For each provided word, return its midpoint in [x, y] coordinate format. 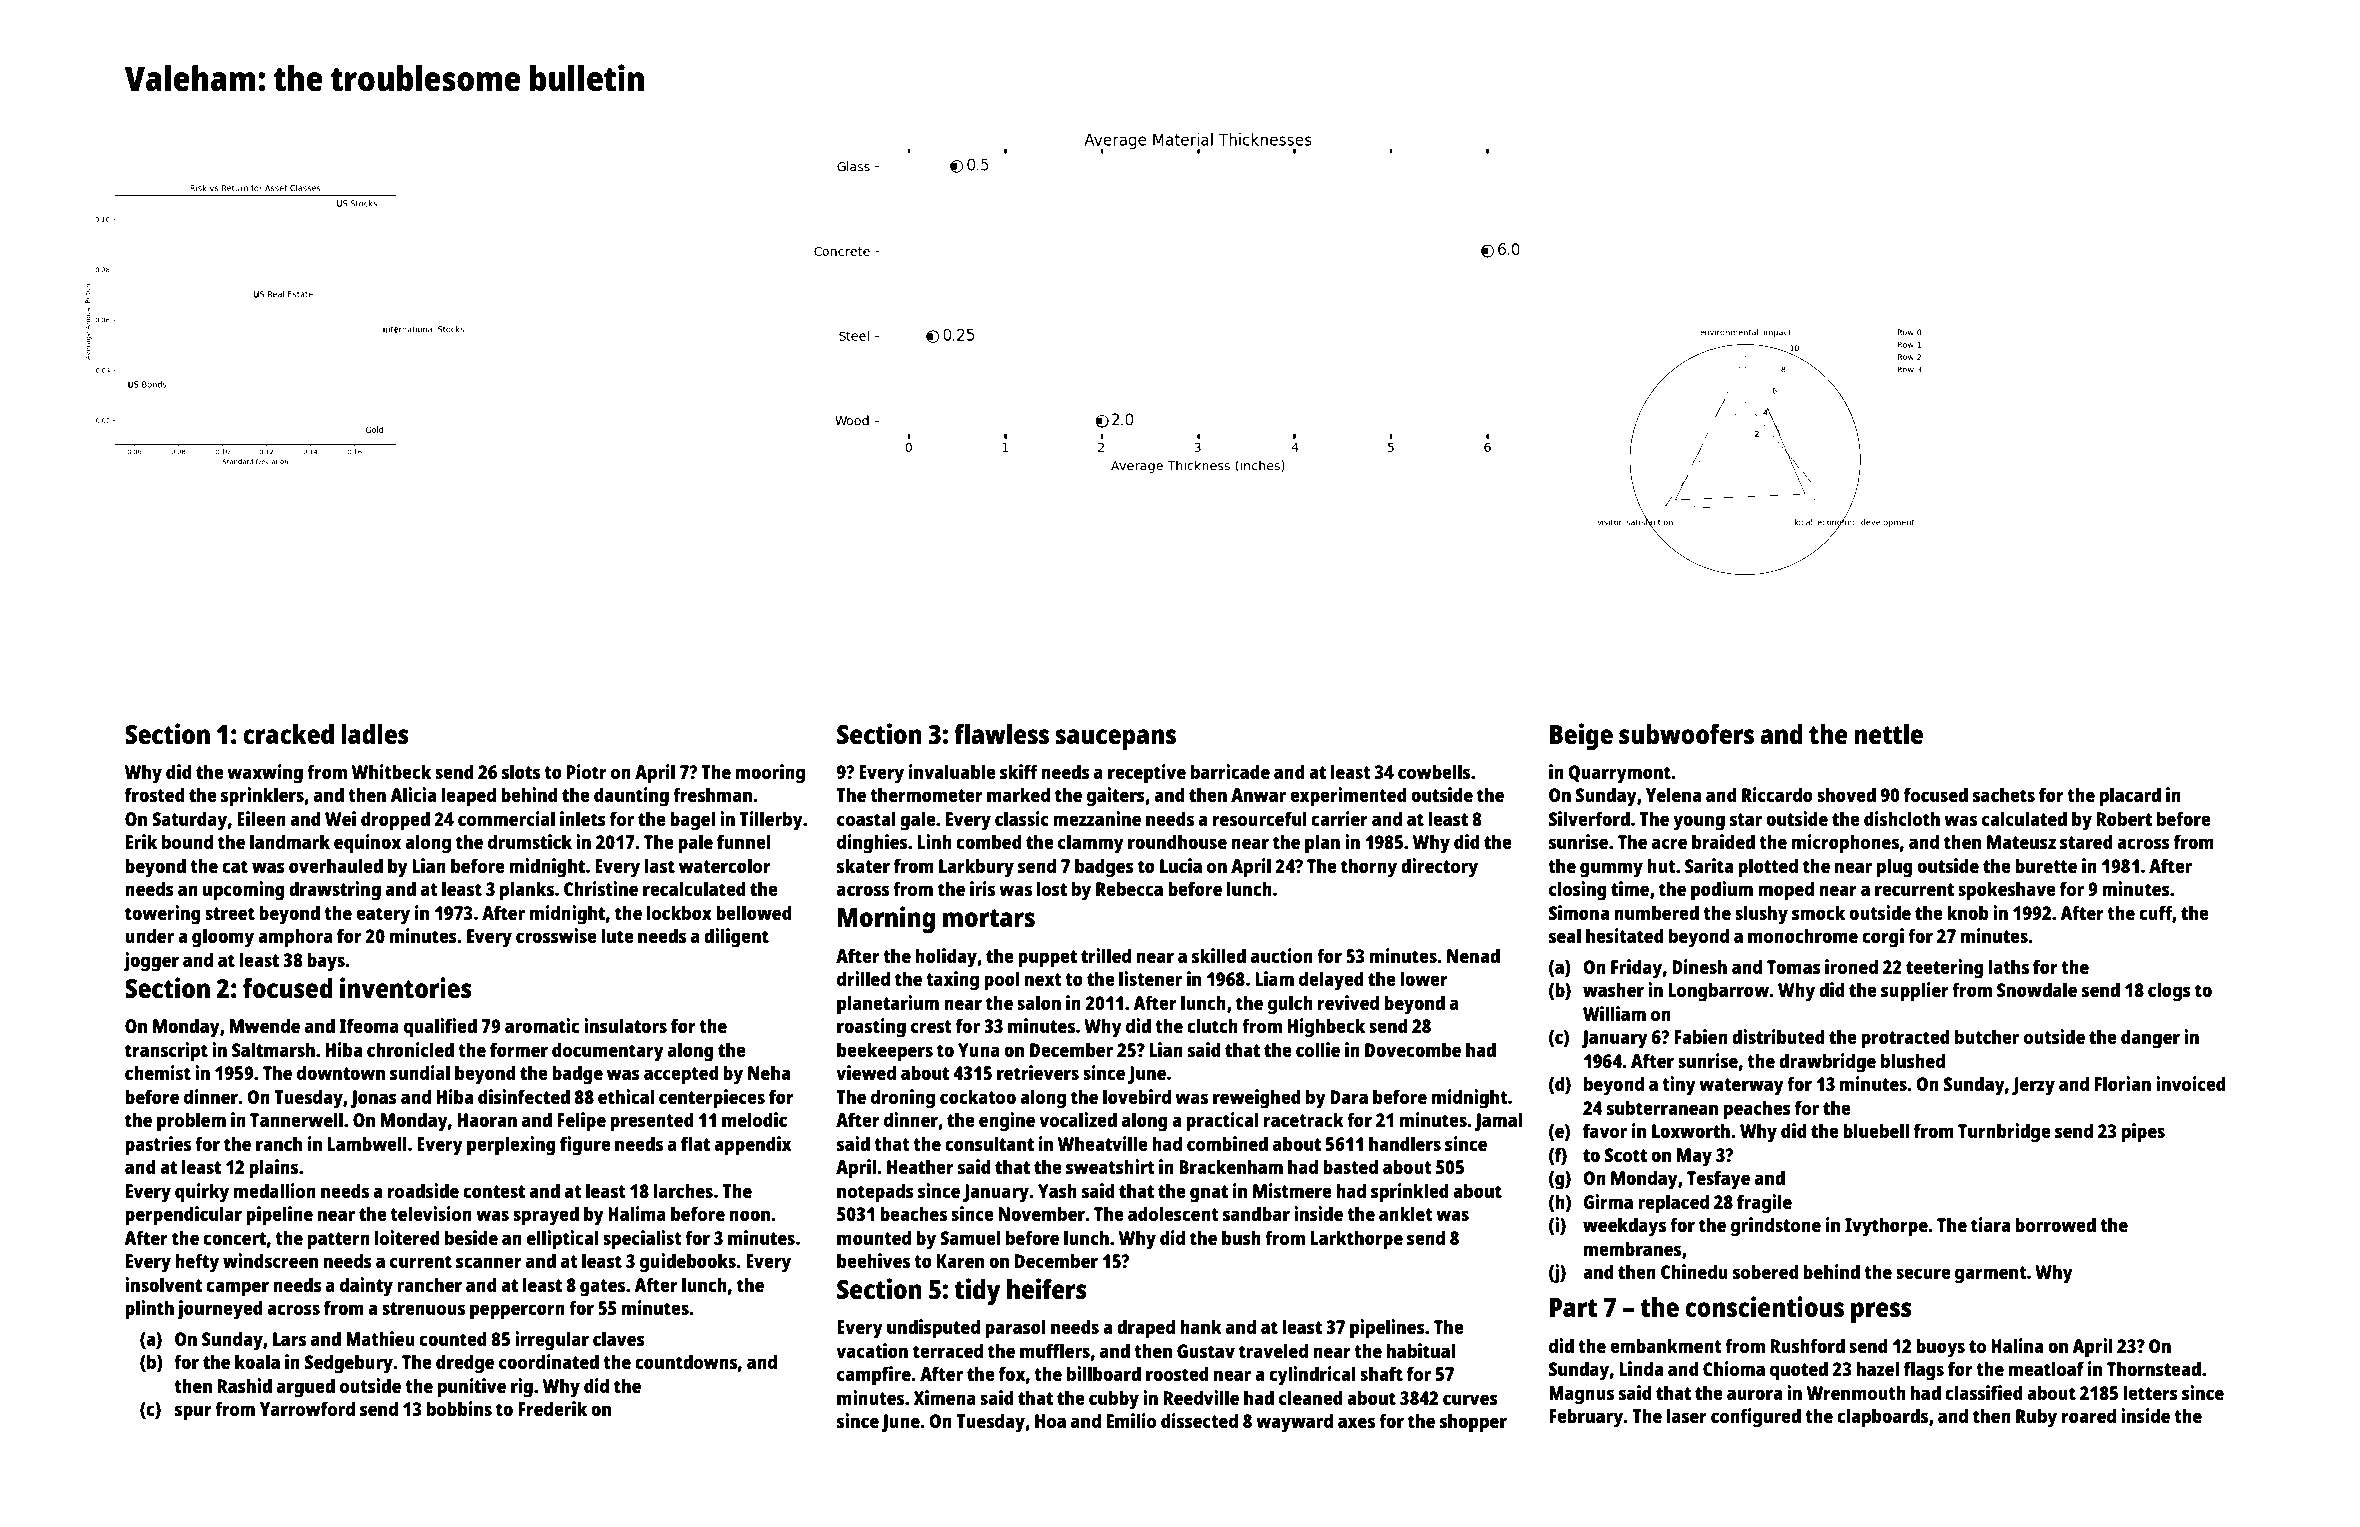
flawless [1001, 734]
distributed [1778, 1036]
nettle [1888, 734]
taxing [952, 981]
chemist [158, 1072]
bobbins [459, 1408]
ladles [375, 734]
